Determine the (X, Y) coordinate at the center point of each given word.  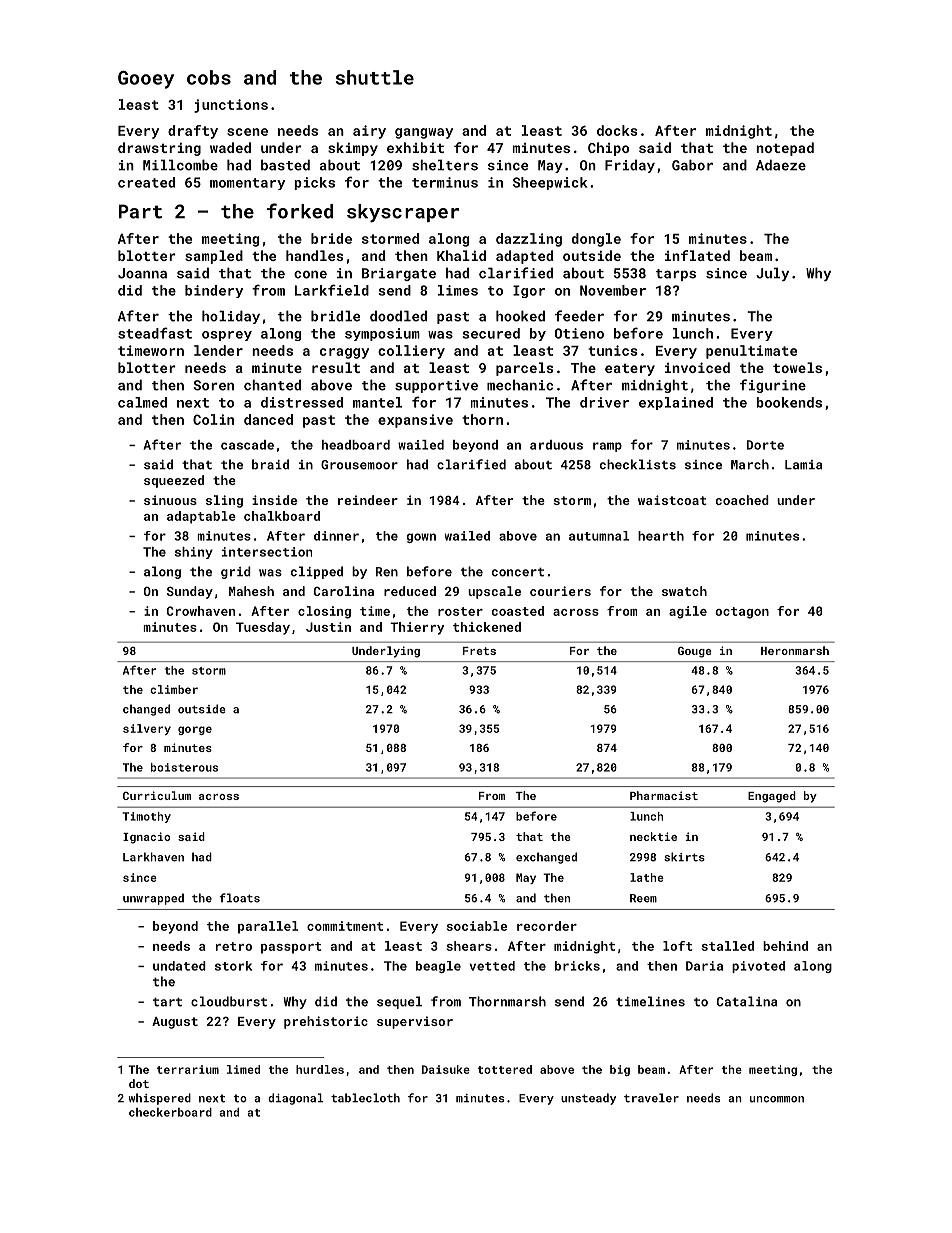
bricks (577, 966)
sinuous (170, 500)
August (175, 1023)
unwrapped (153, 899)
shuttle (375, 77)
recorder (547, 926)
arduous (556, 445)
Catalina (747, 1001)
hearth (661, 536)
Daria (704, 966)
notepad (785, 149)
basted (285, 165)
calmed (142, 402)
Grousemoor (359, 465)
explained (676, 403)
